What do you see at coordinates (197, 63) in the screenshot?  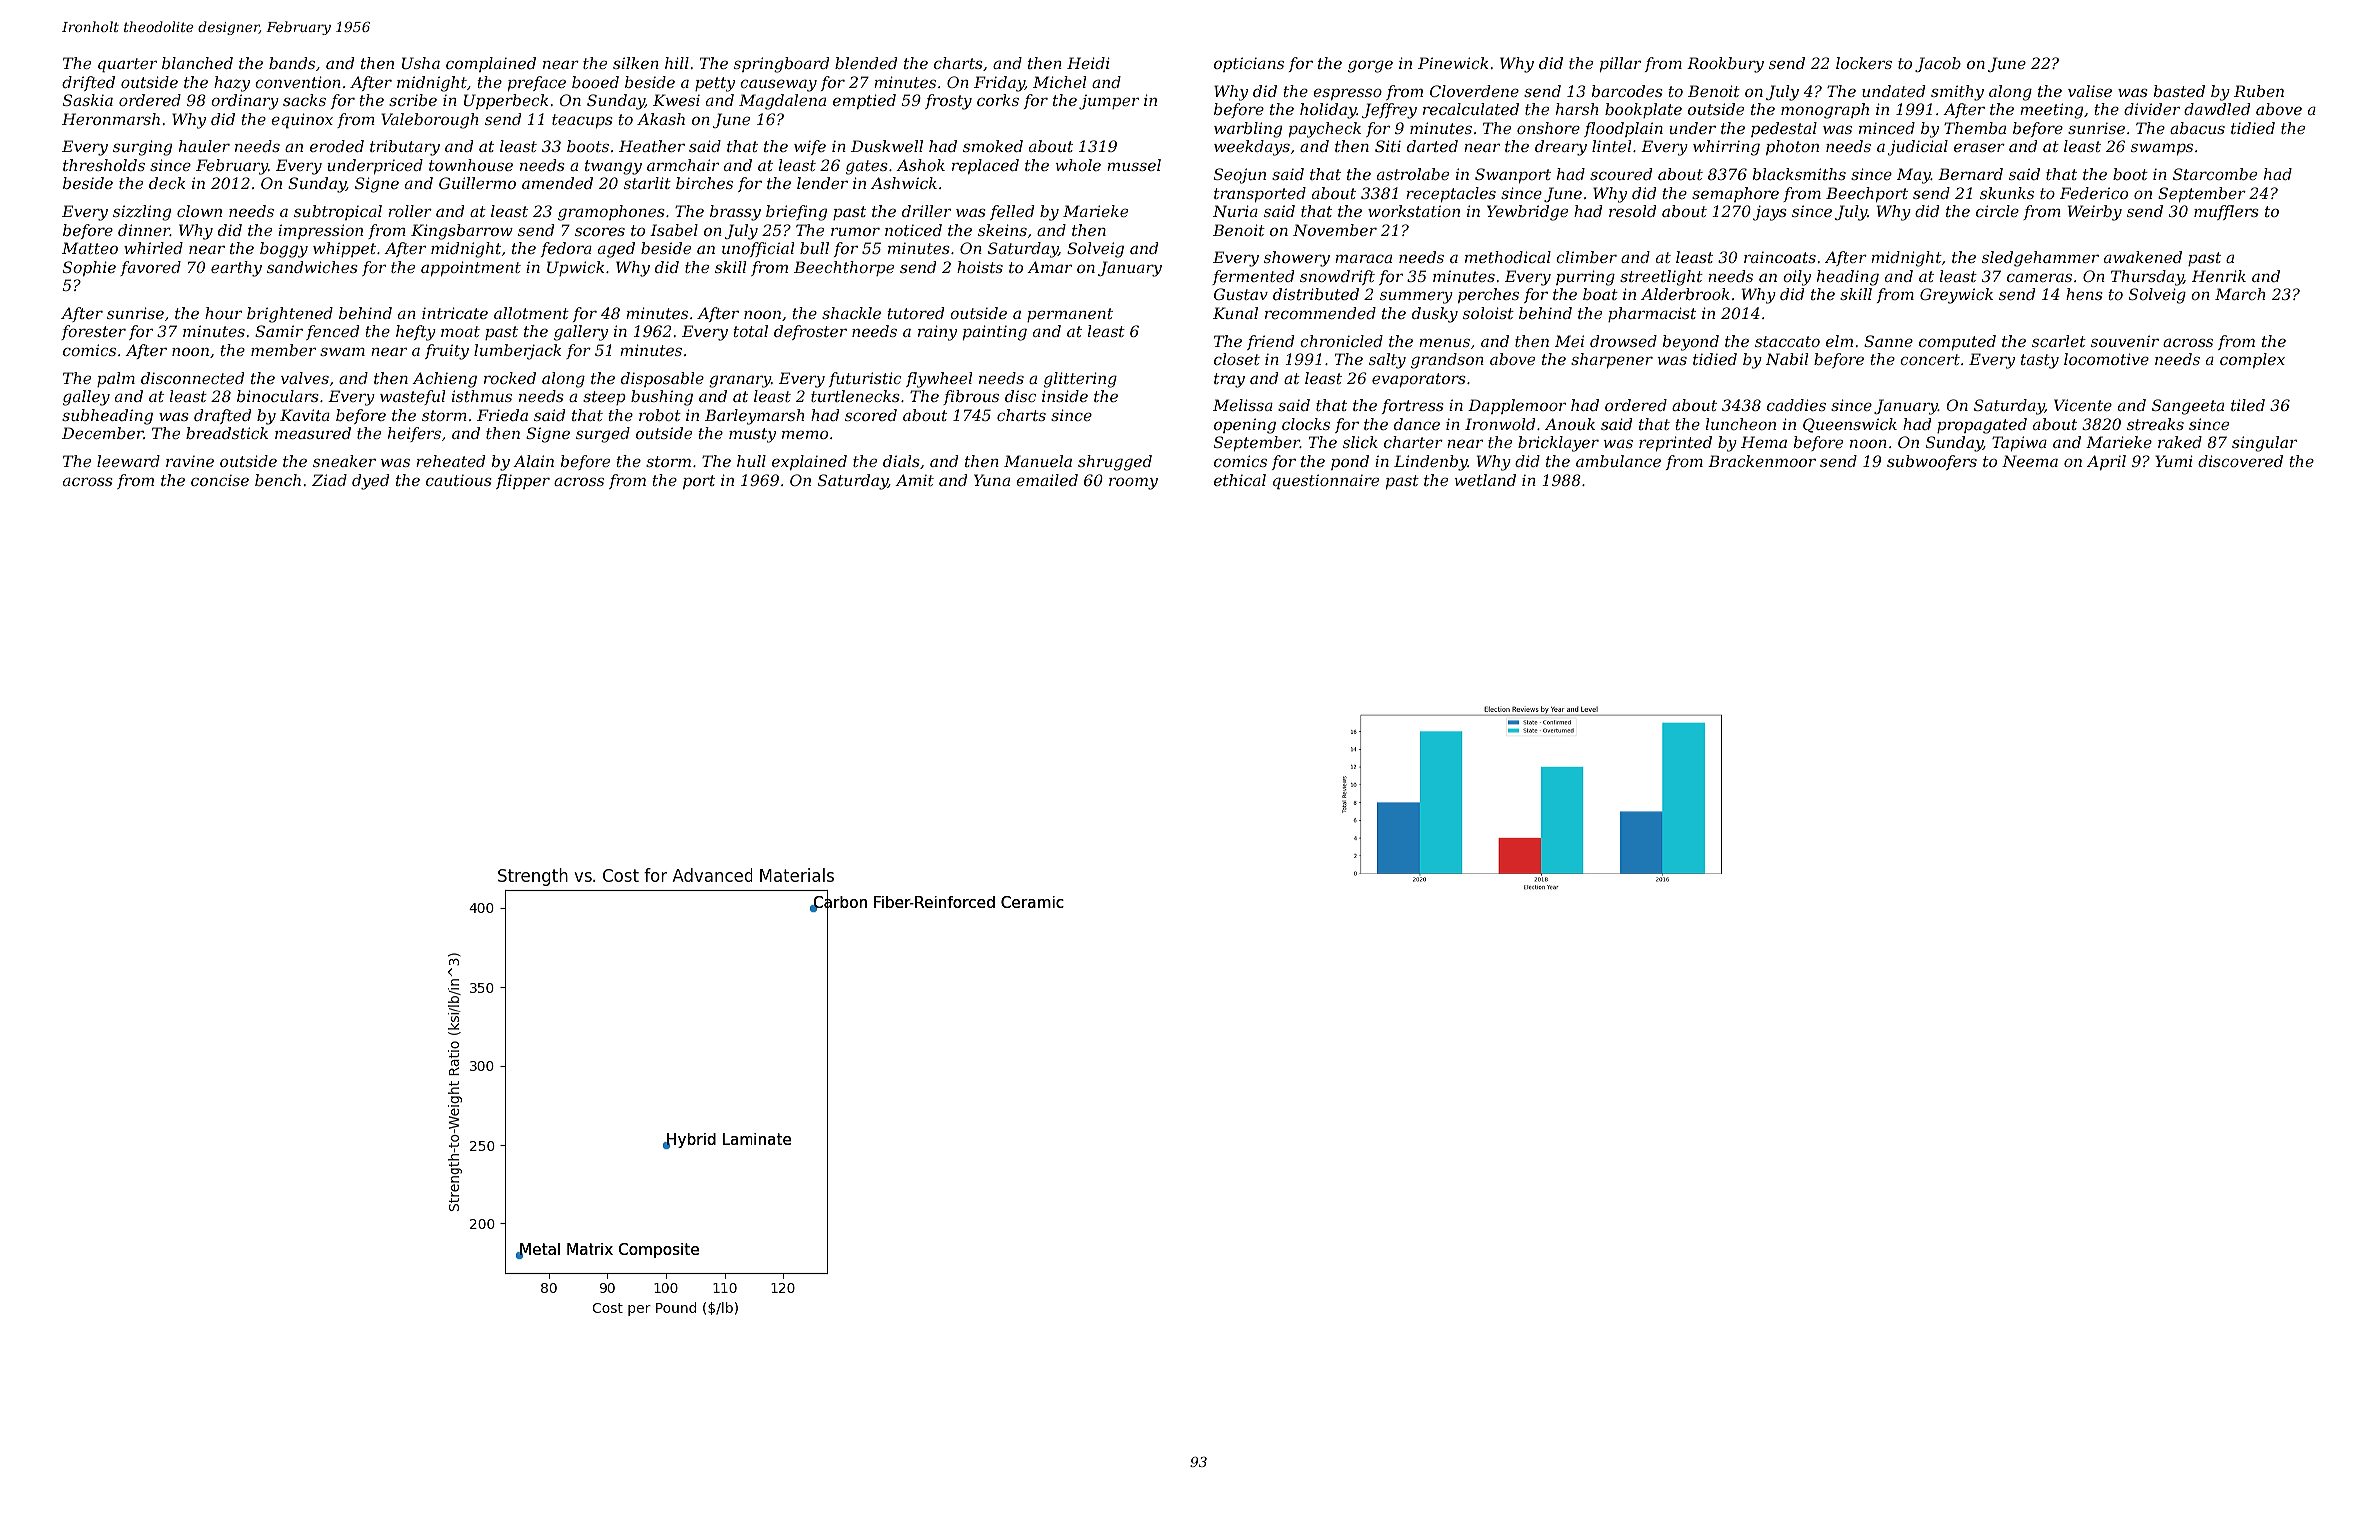 I see `blanched` at bounding box center [197, 63].
